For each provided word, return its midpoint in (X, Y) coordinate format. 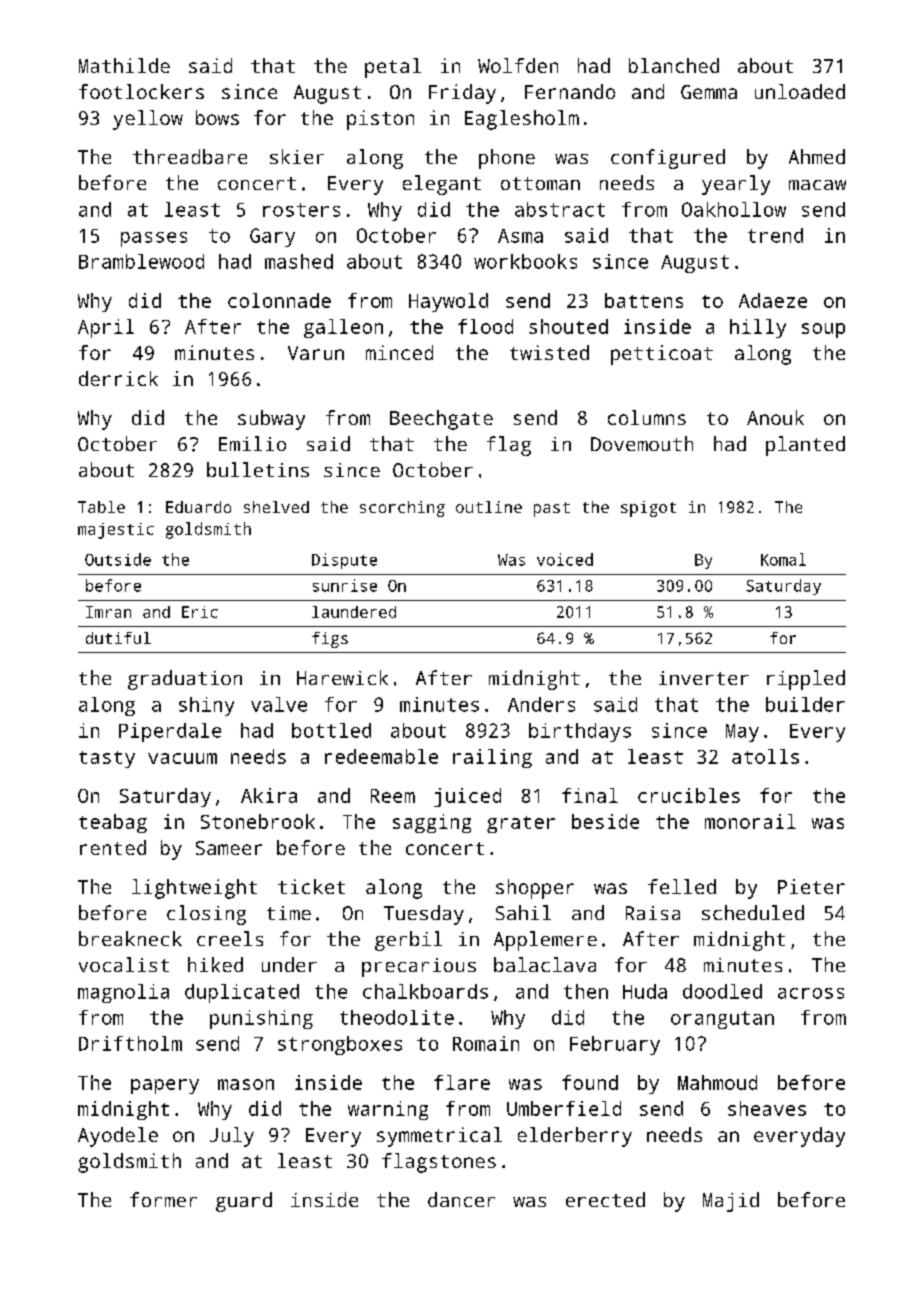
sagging (432, 823)
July (232, 1137)
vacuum (182, 758)
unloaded (800, 91)
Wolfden (518, 65)
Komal (783, 559)
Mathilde (124, 65)
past (552, 509)
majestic (116, 531)
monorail (750, 821)
